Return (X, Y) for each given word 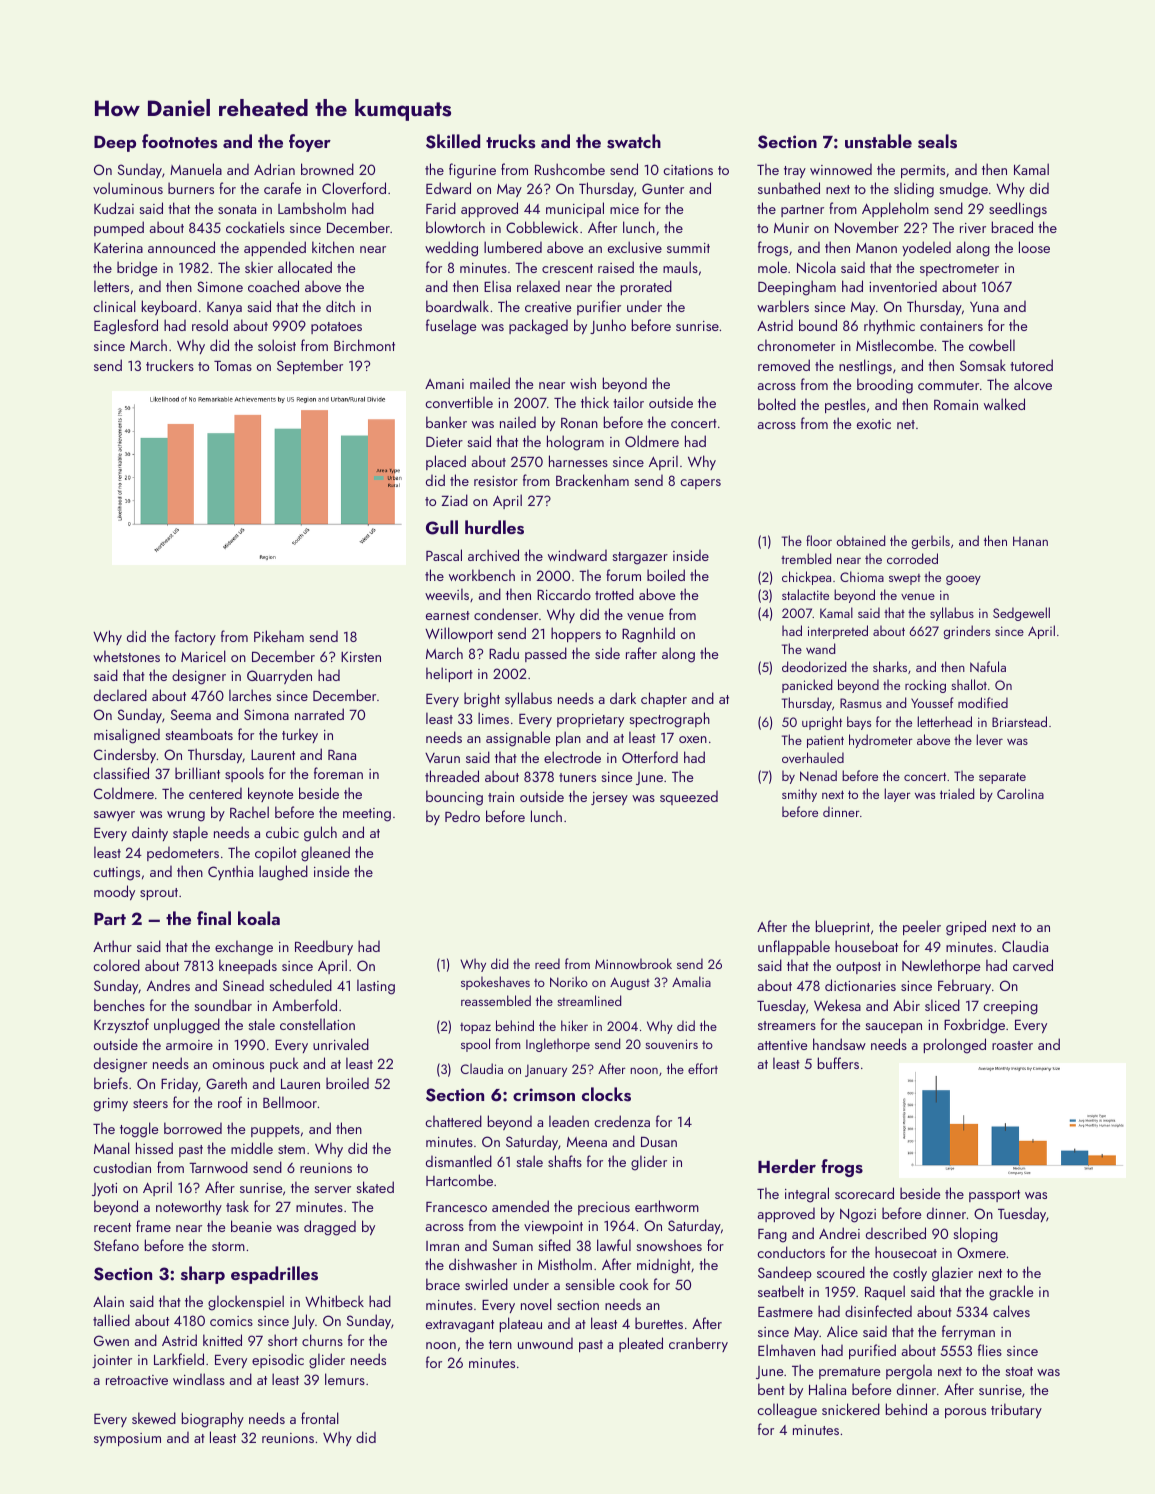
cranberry (698, 1344)
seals (937, 141)
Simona (266, 714)
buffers (838, 1063)
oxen (693, 739)
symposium (127, 1439)
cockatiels (255, 227)
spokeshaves (495, 983)
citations (688, 170)
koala (259, 918)
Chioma (862, 576)
